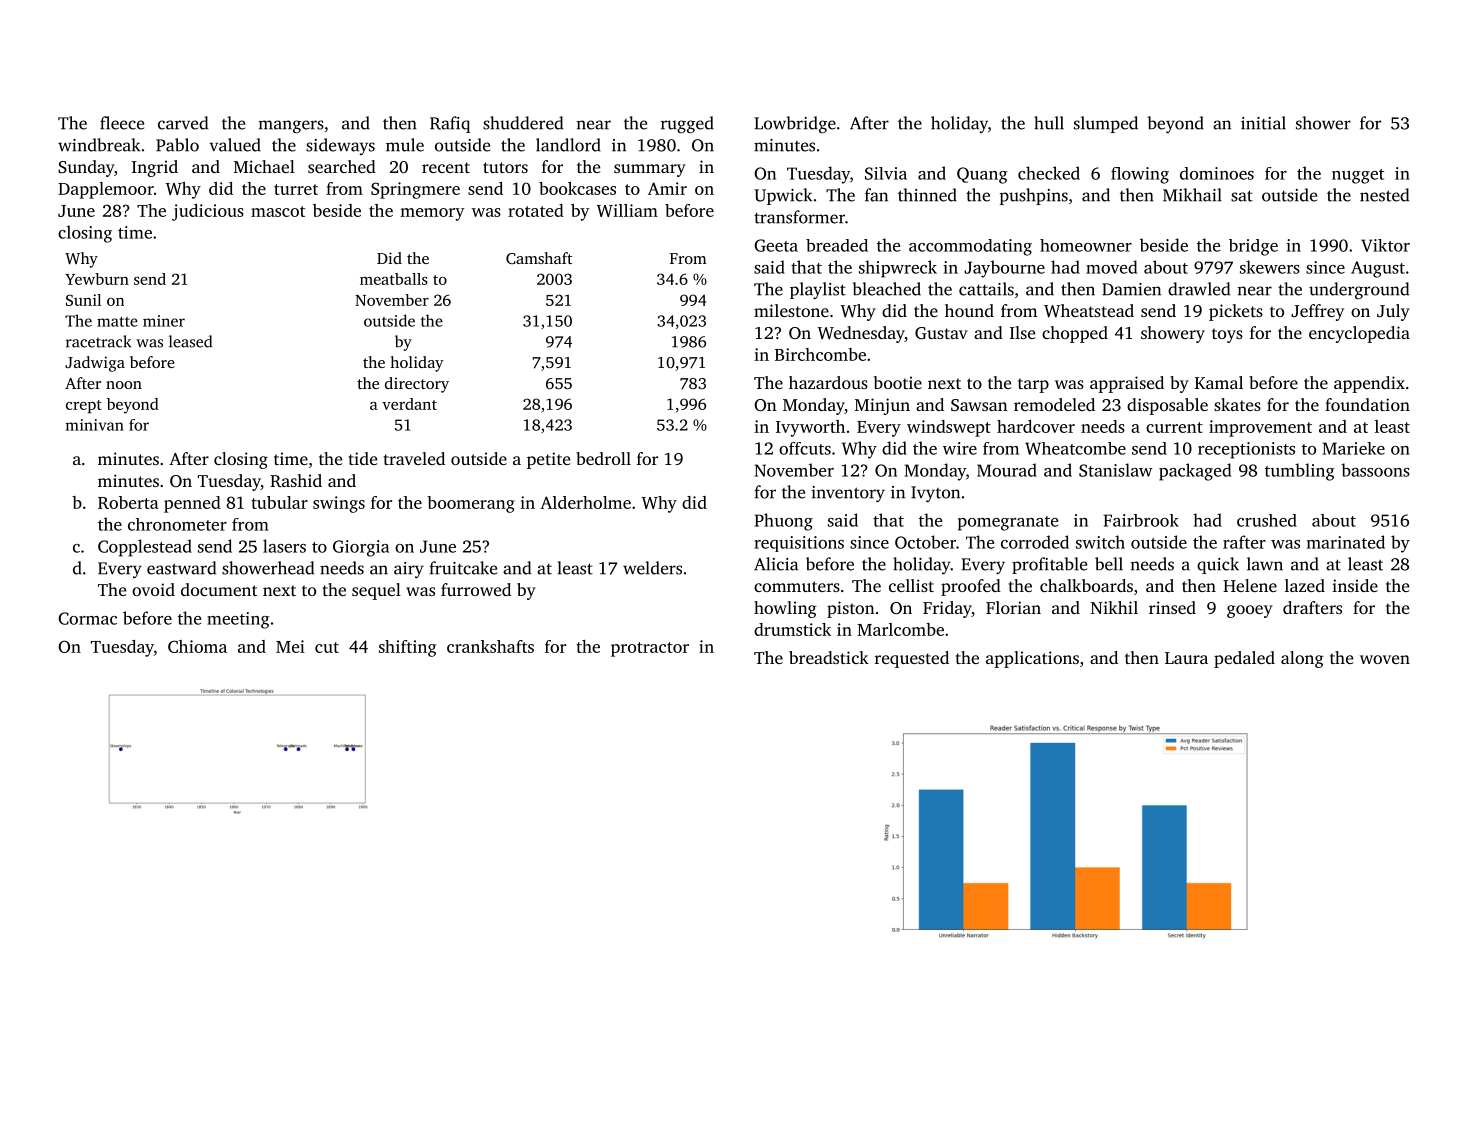 This screenshot has height=1134, width=1468. What do you see at coordinates (898, 269) in the screenshot?
I see `shipwreck` at bounding box center [898, 269].
